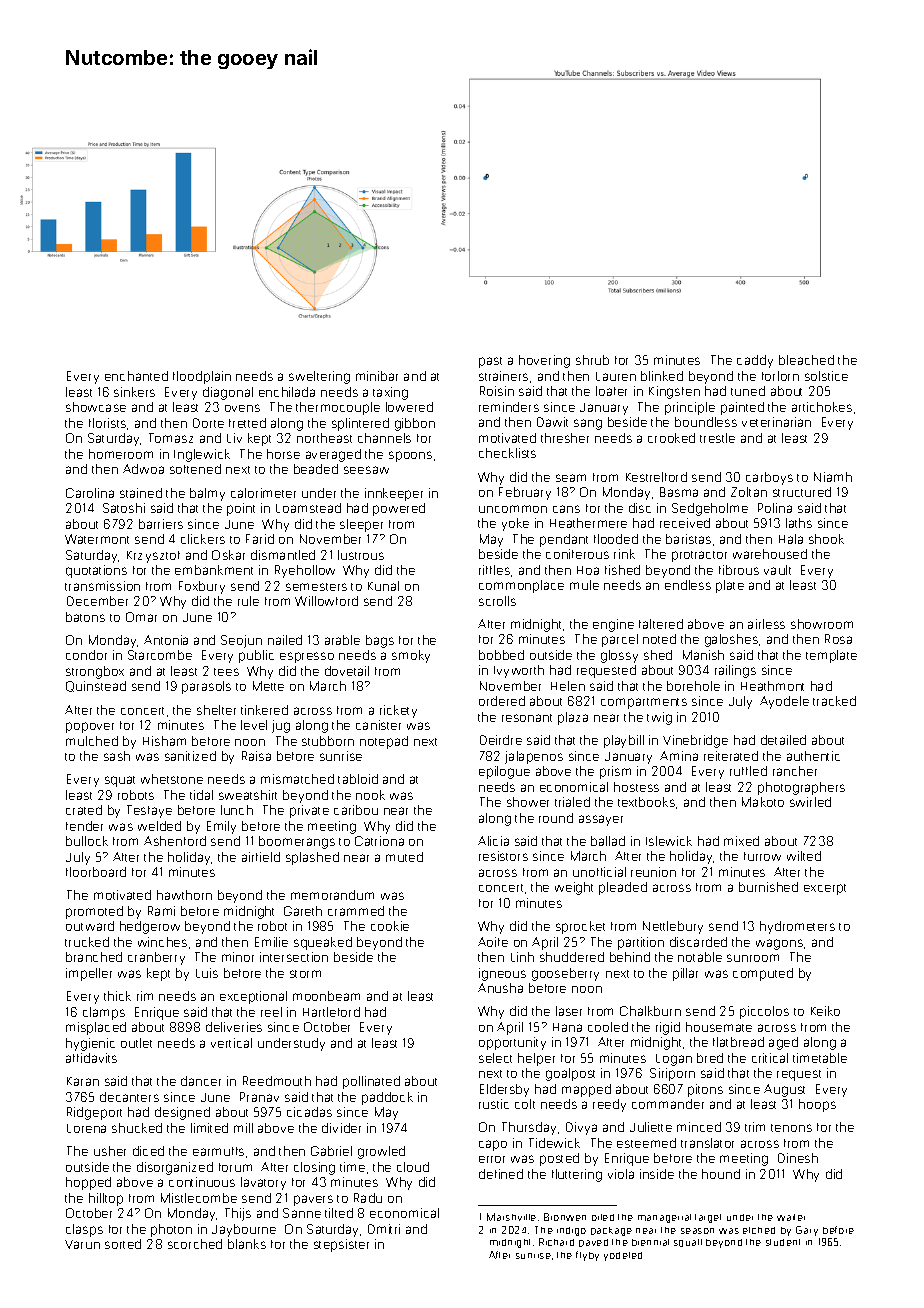 This image has height=1308, width=924. What do you see at coordinates (490, 362) in the image?
I see `past` at bounding box center [490, 362].
